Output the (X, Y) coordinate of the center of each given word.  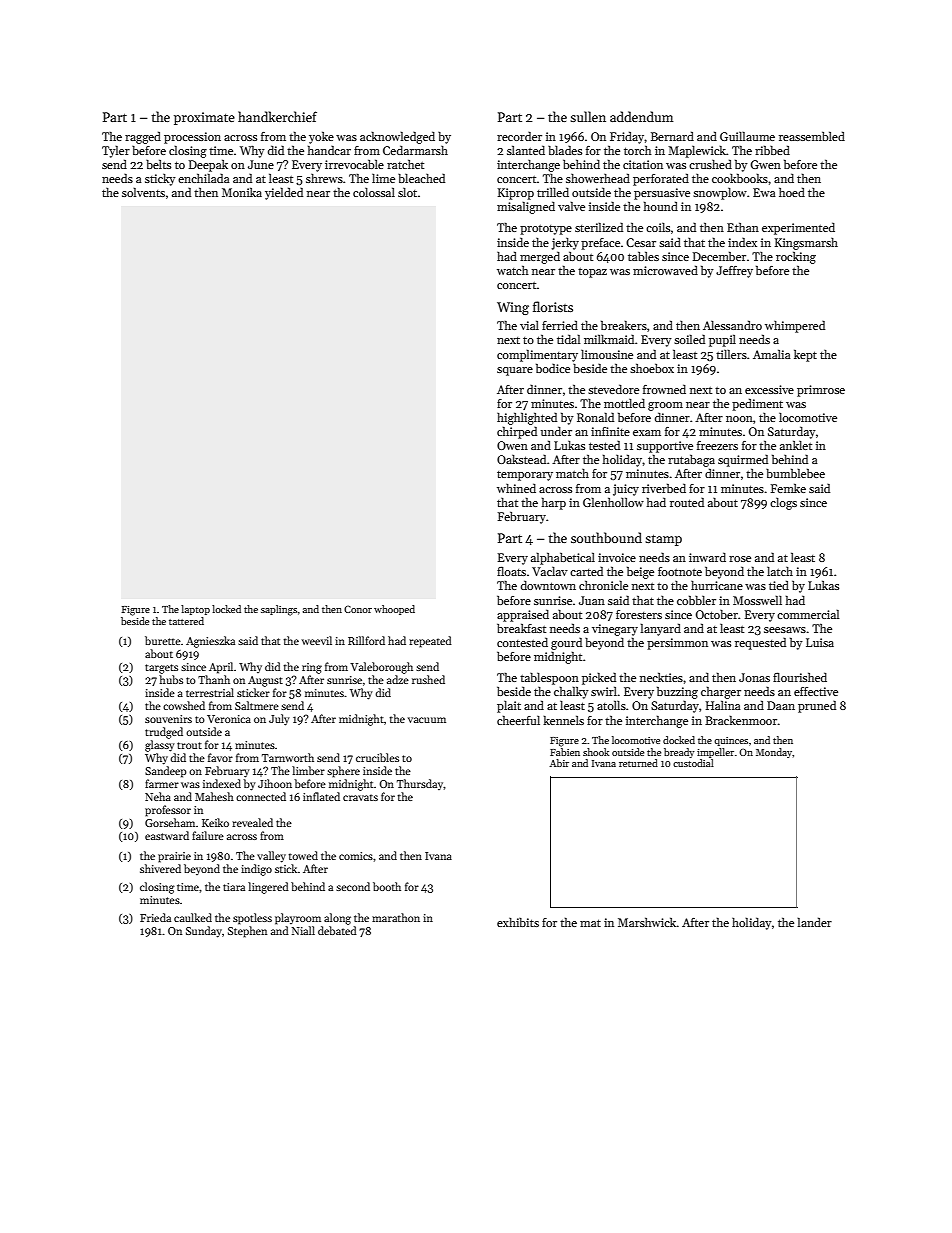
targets (161, 669)
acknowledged (397, 137)
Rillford (366, 640)
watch (512, 270)
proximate (204, 118)
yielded (284, 193)
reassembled (812, 136)
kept (805, 355)
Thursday (420, 784)
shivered (160, 868)
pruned (817, 706)
